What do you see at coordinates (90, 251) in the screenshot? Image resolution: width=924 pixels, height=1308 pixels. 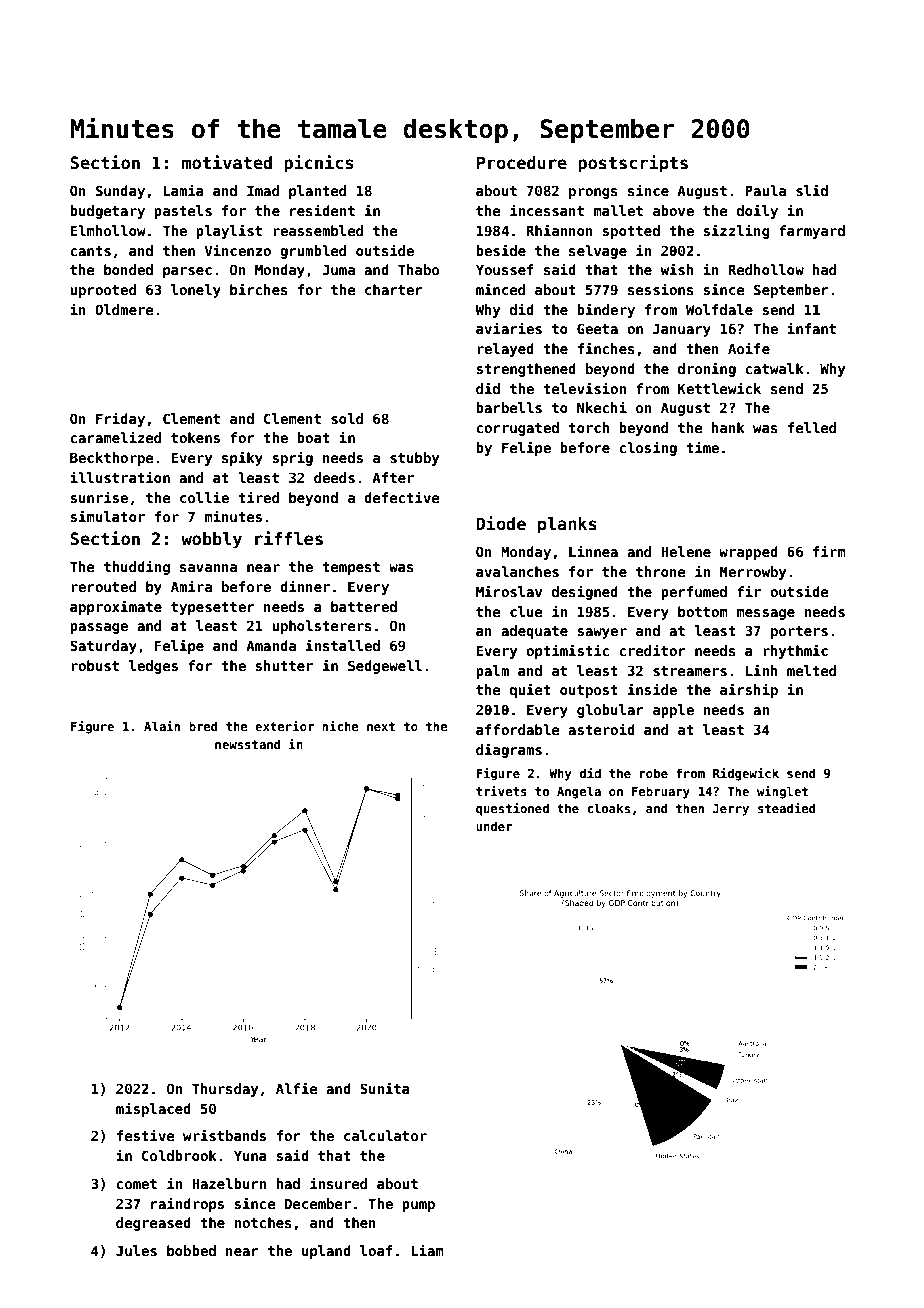 I see `cants` at bounding box center [90, 251].
